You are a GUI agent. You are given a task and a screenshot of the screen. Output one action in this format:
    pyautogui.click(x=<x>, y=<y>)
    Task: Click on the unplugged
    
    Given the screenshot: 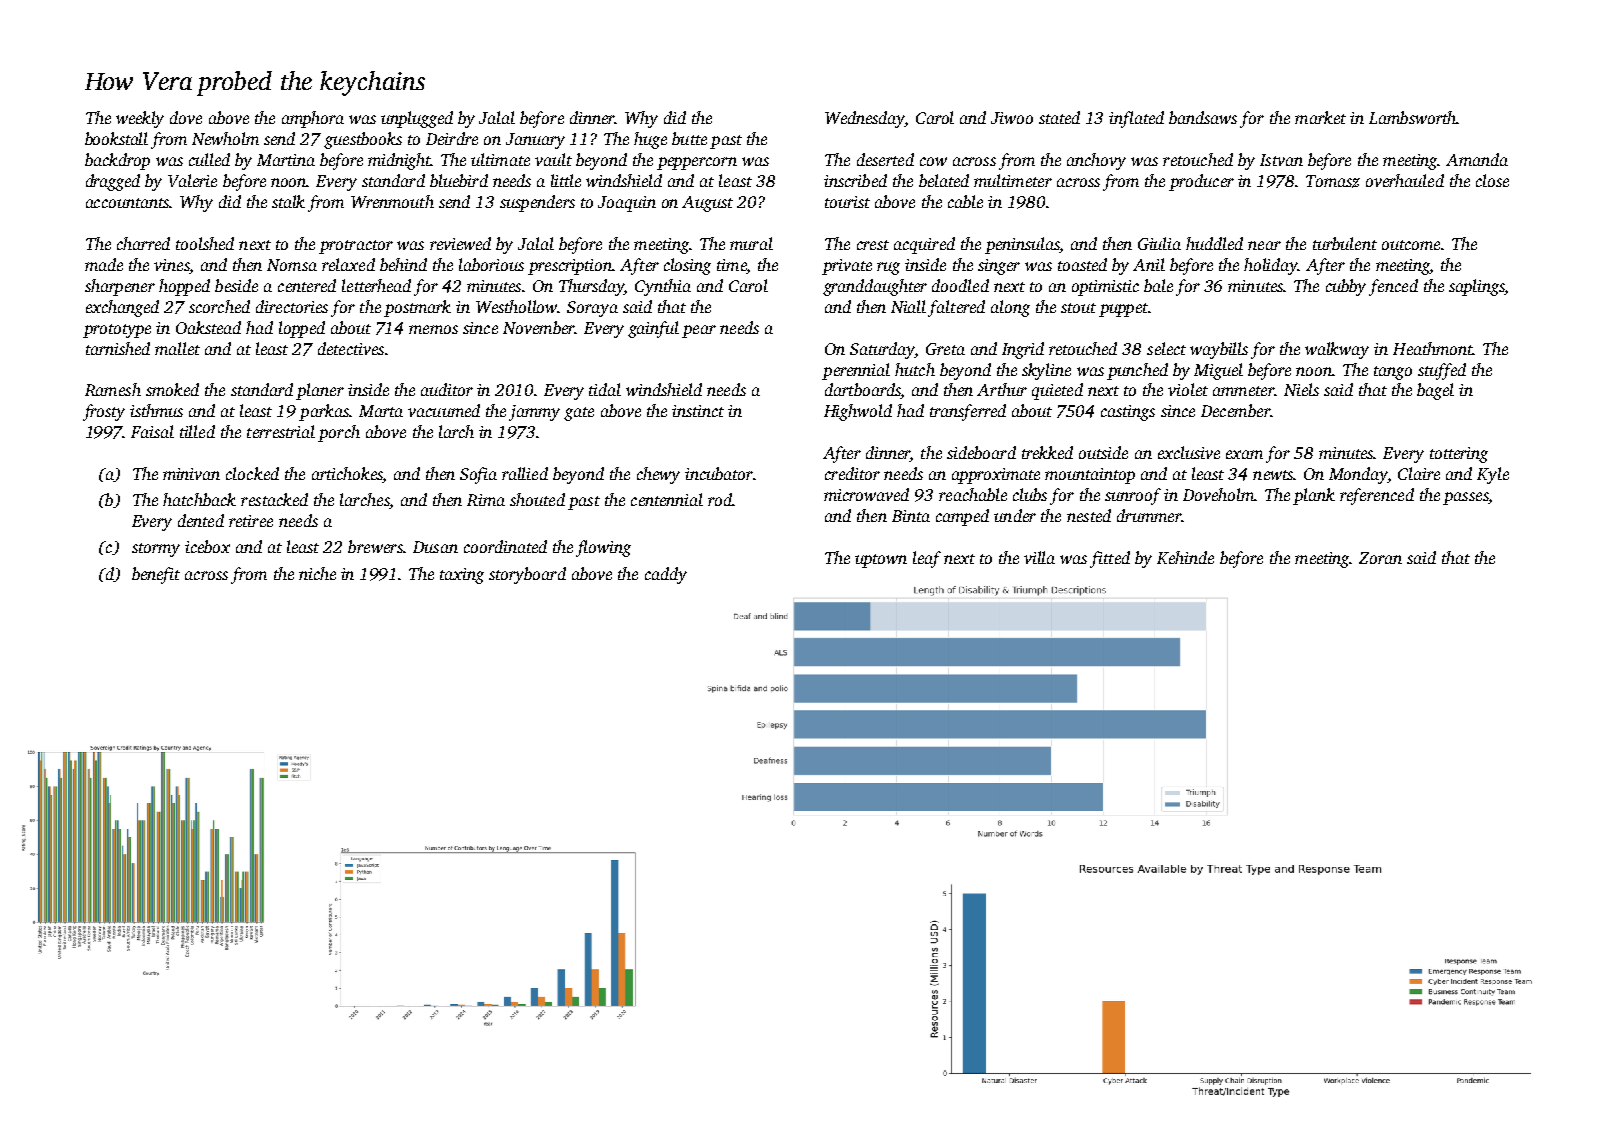 What is the action you would take?
    pyautogui.click(x=417, y=119)
